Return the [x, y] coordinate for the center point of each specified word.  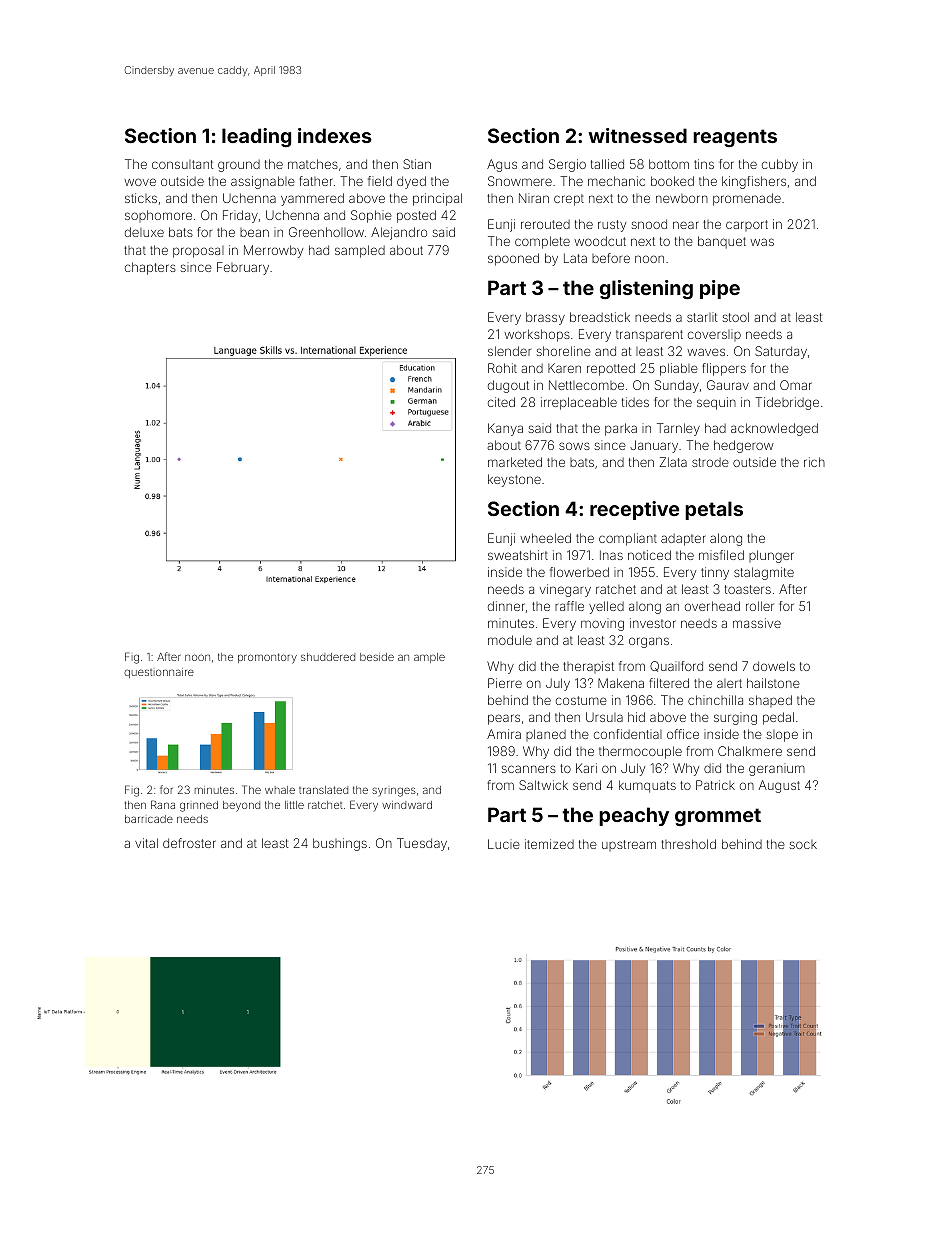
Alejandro [399, 233]
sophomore [158, 216]
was [762, 242]
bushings [340, 844]
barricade [149, 819]
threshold [688, 844]
